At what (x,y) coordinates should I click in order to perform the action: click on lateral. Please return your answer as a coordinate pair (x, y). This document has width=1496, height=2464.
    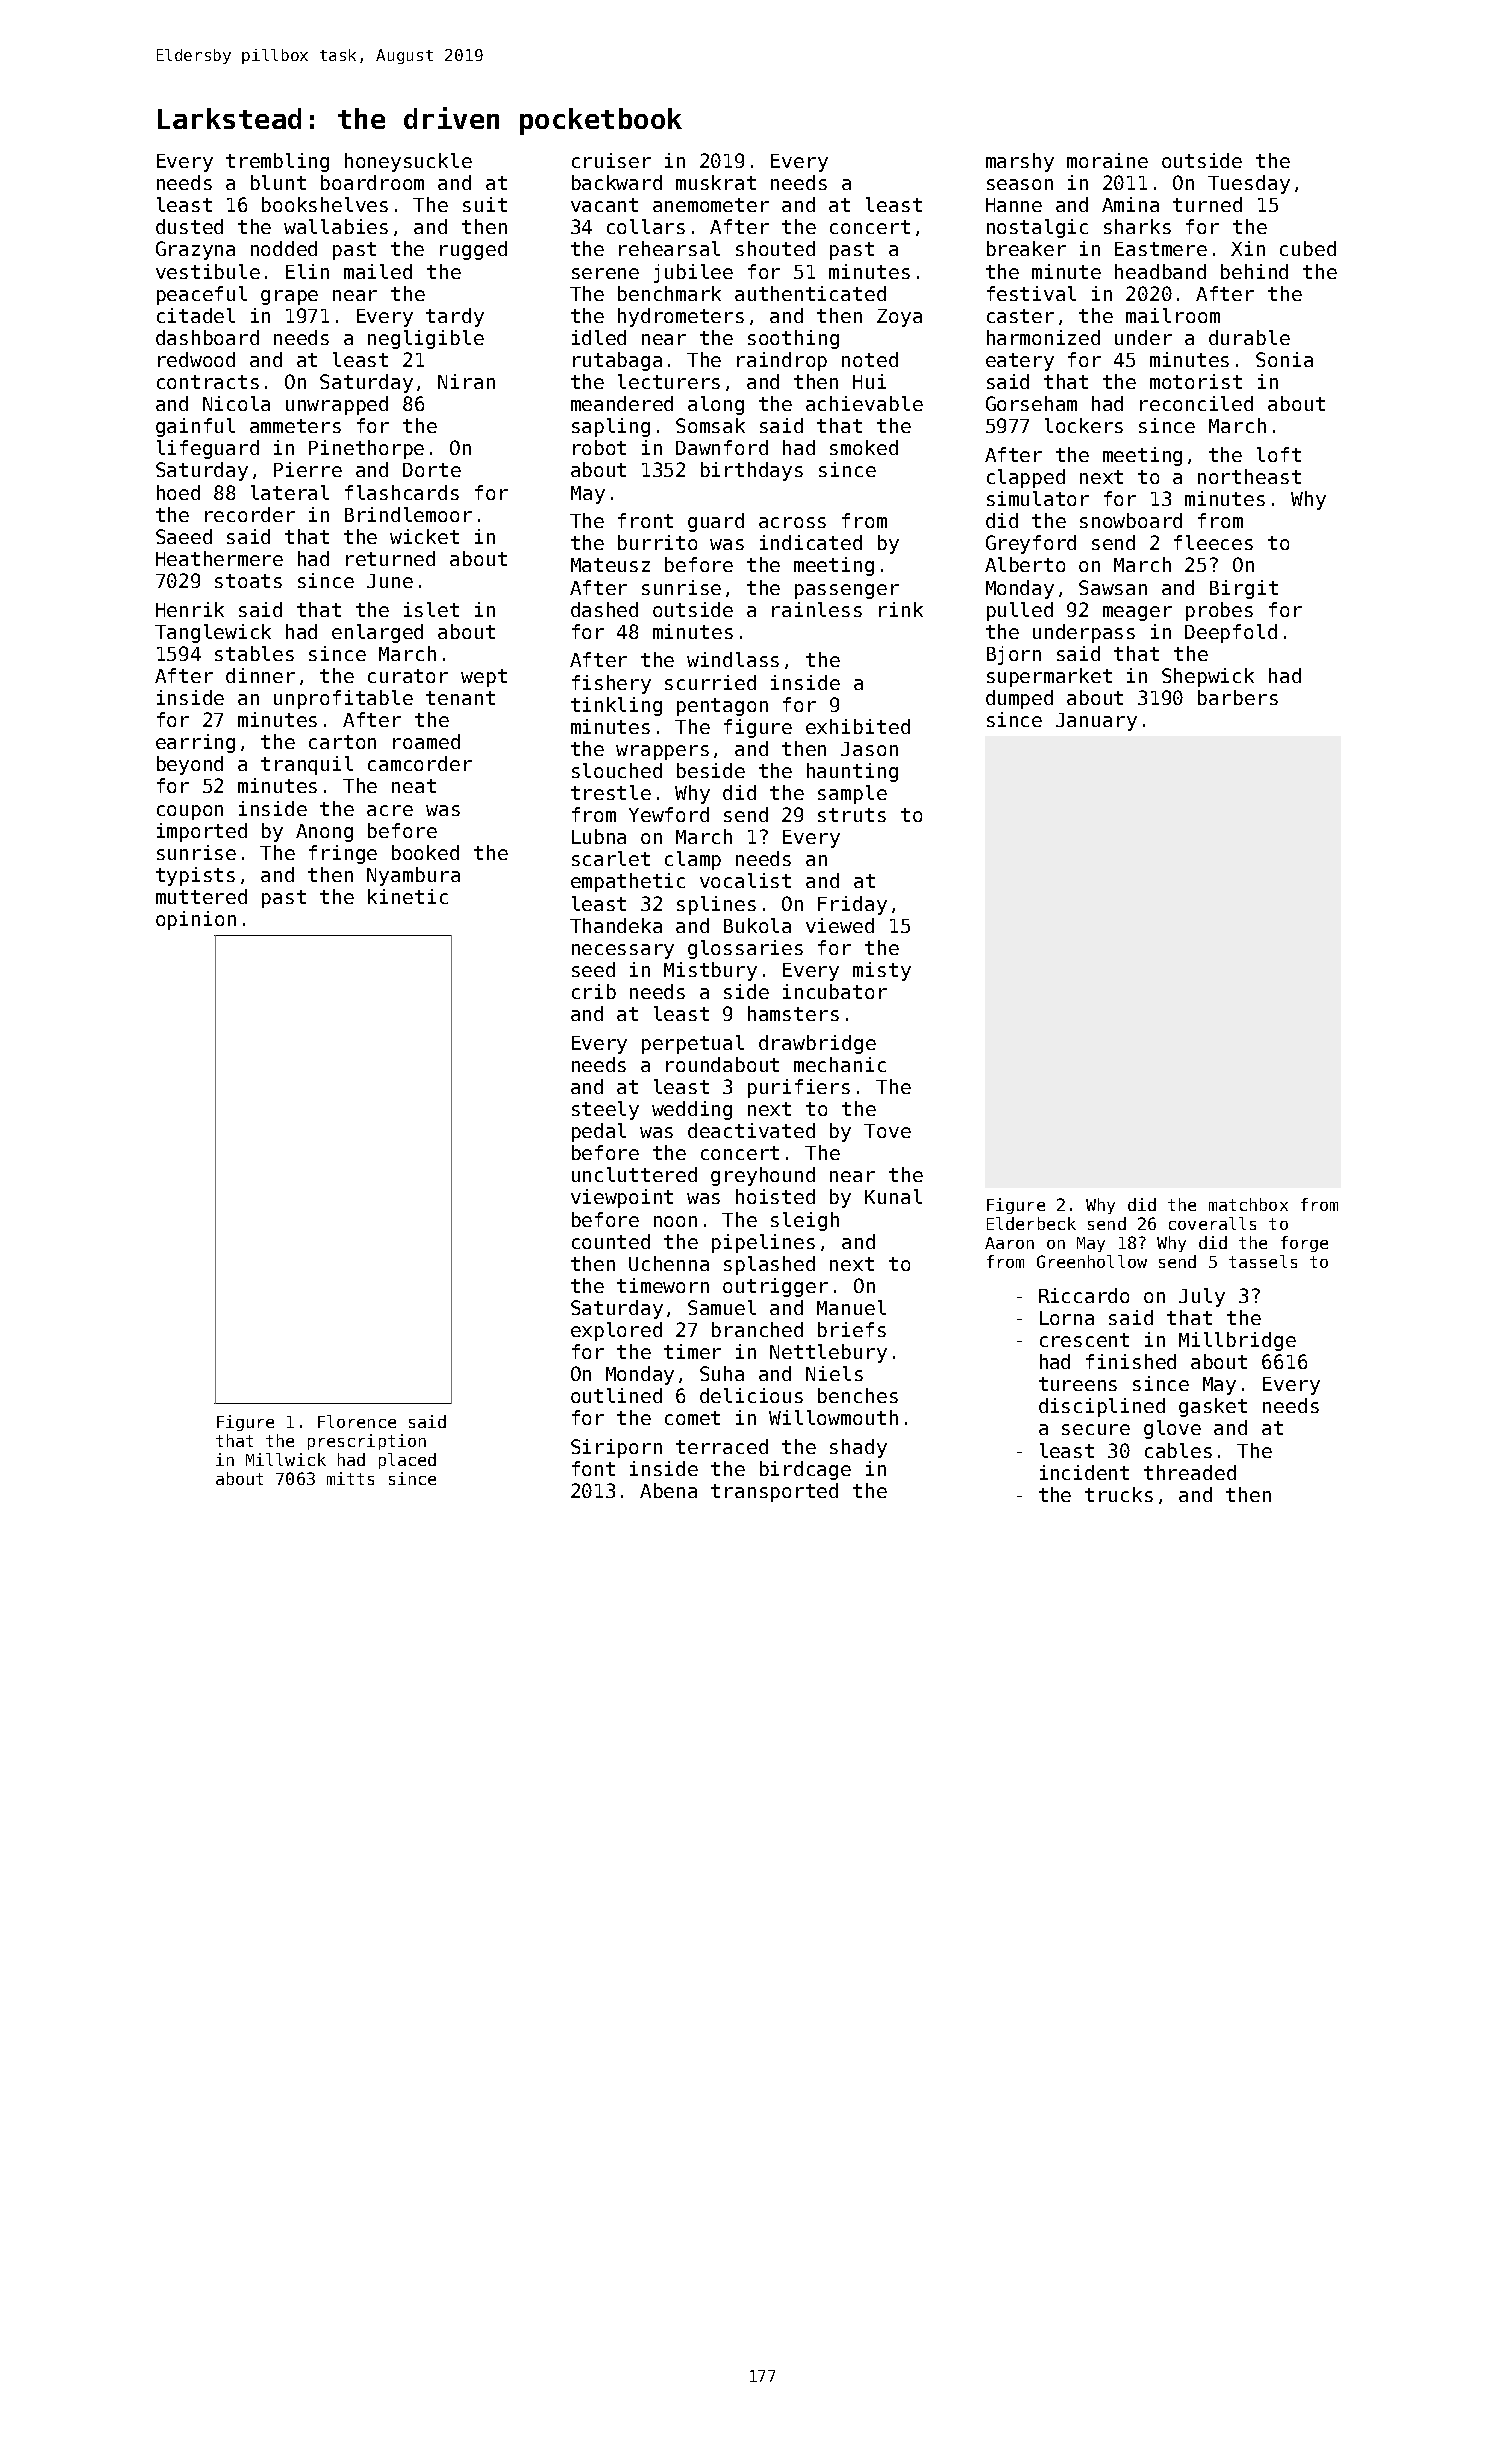
    Looking at the image, I should click on (290, 492).
